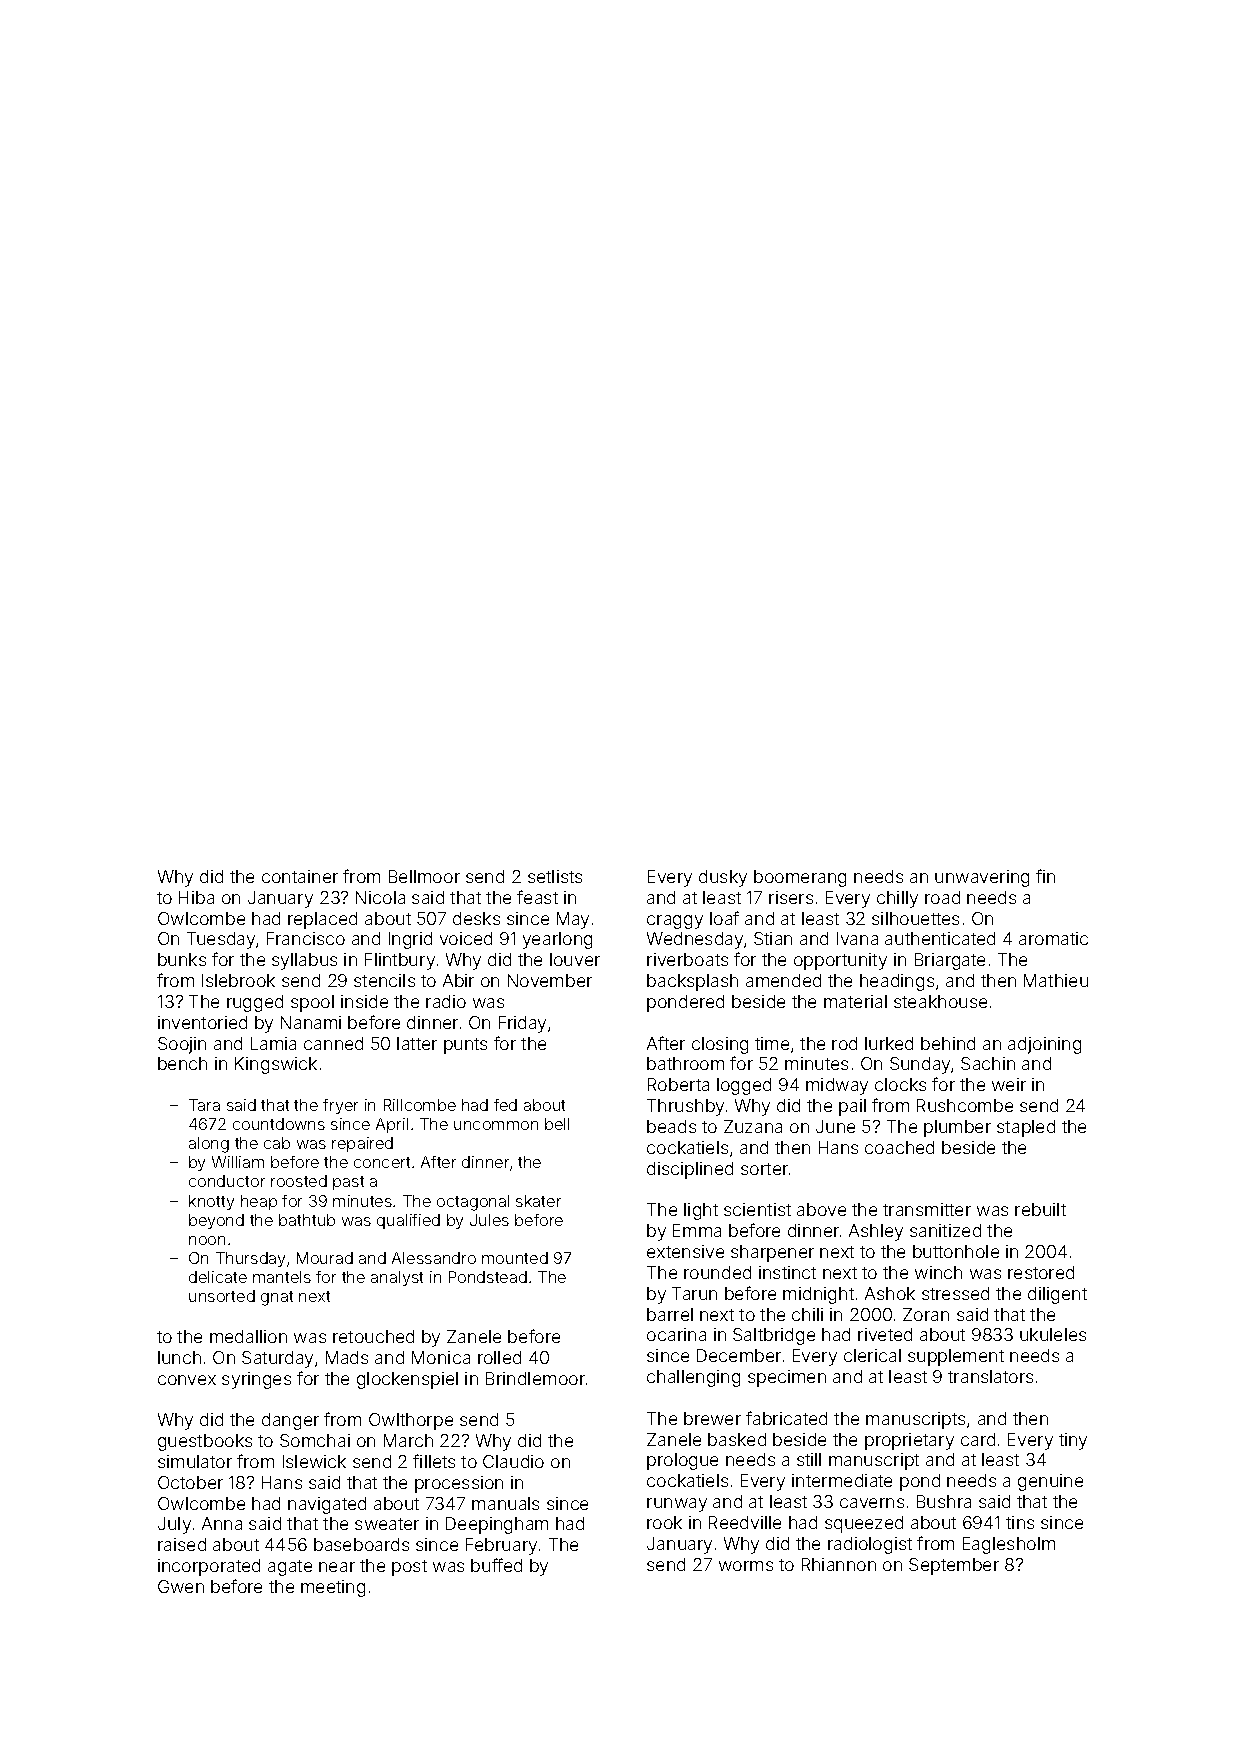 This screenshot has height=1764, width=1248. I want to click on steakhouse, so click(940, 1001).
